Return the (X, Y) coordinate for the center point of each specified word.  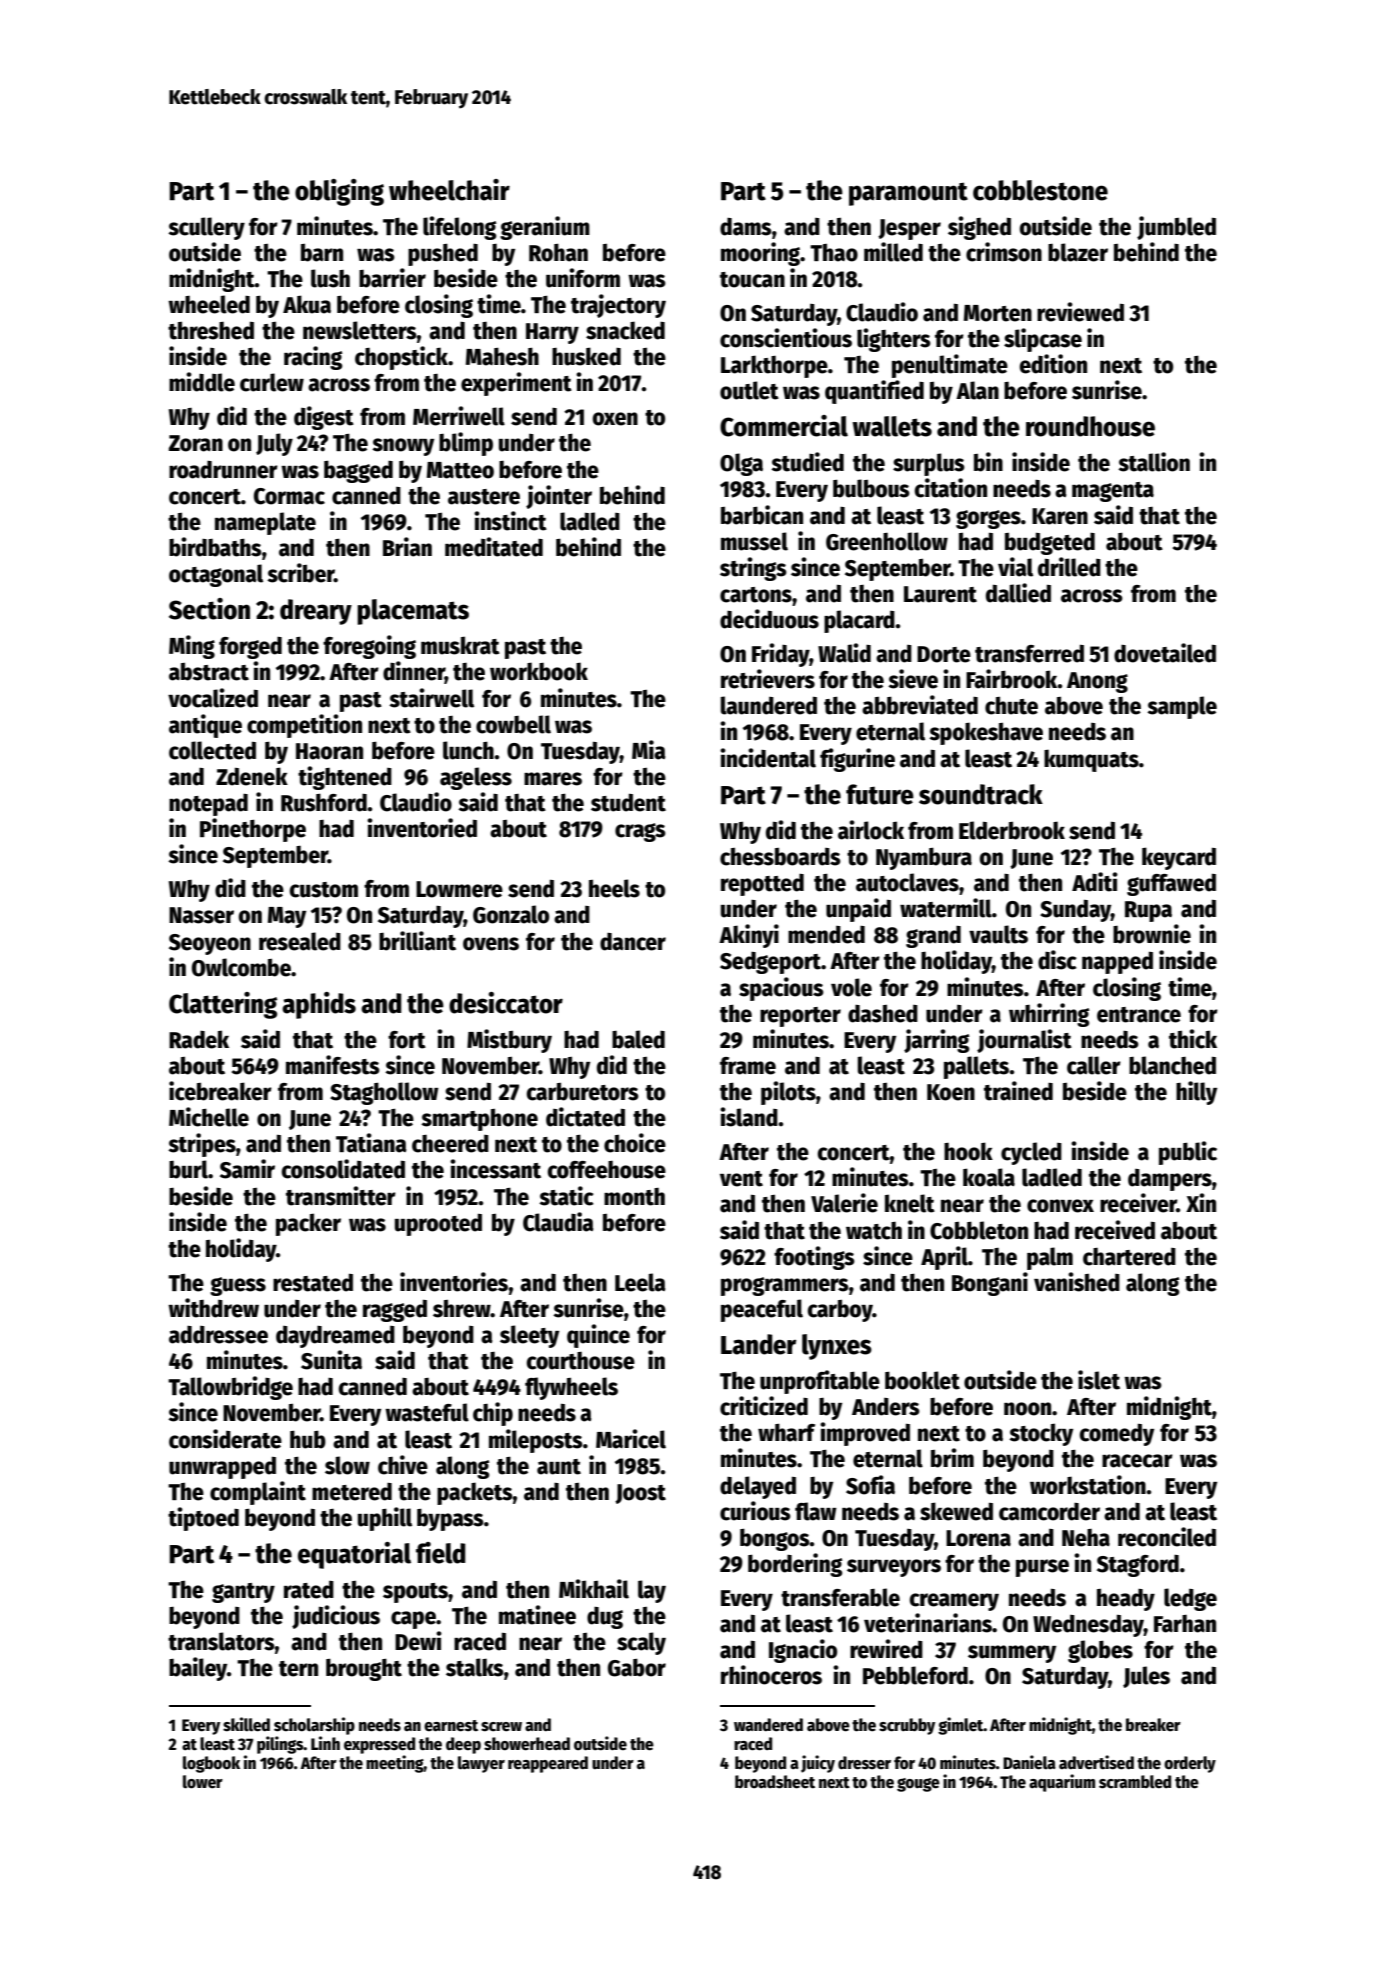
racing (313, 358)
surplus (929, 464)
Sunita (331, 1360)
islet (1099, 1380)
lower (203, 1782)
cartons (756, 595)
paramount (908, 194)
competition (304, 726)
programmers (785, 1286)
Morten (998, 313)
